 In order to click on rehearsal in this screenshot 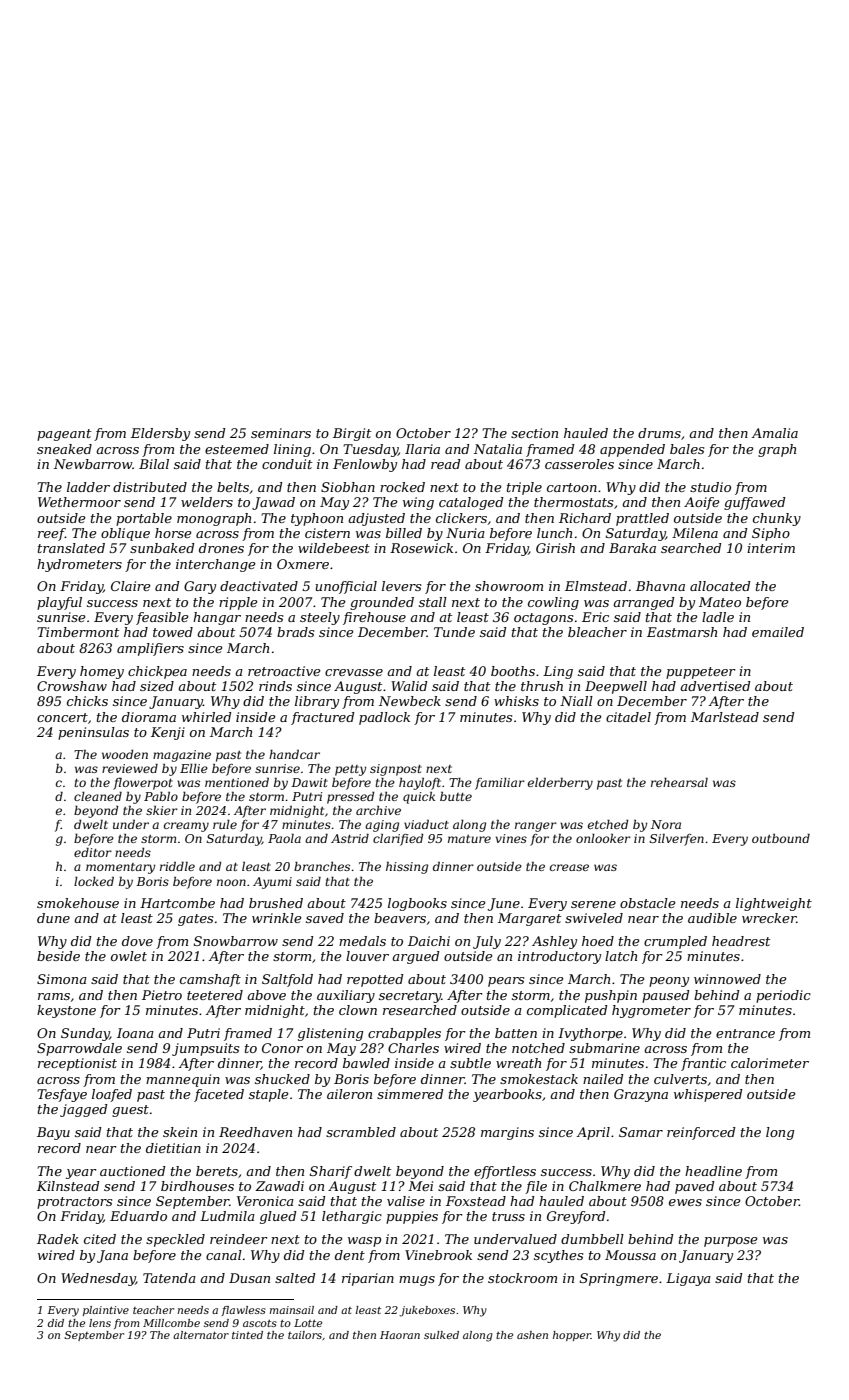, I will do `click(679, 782)`.
